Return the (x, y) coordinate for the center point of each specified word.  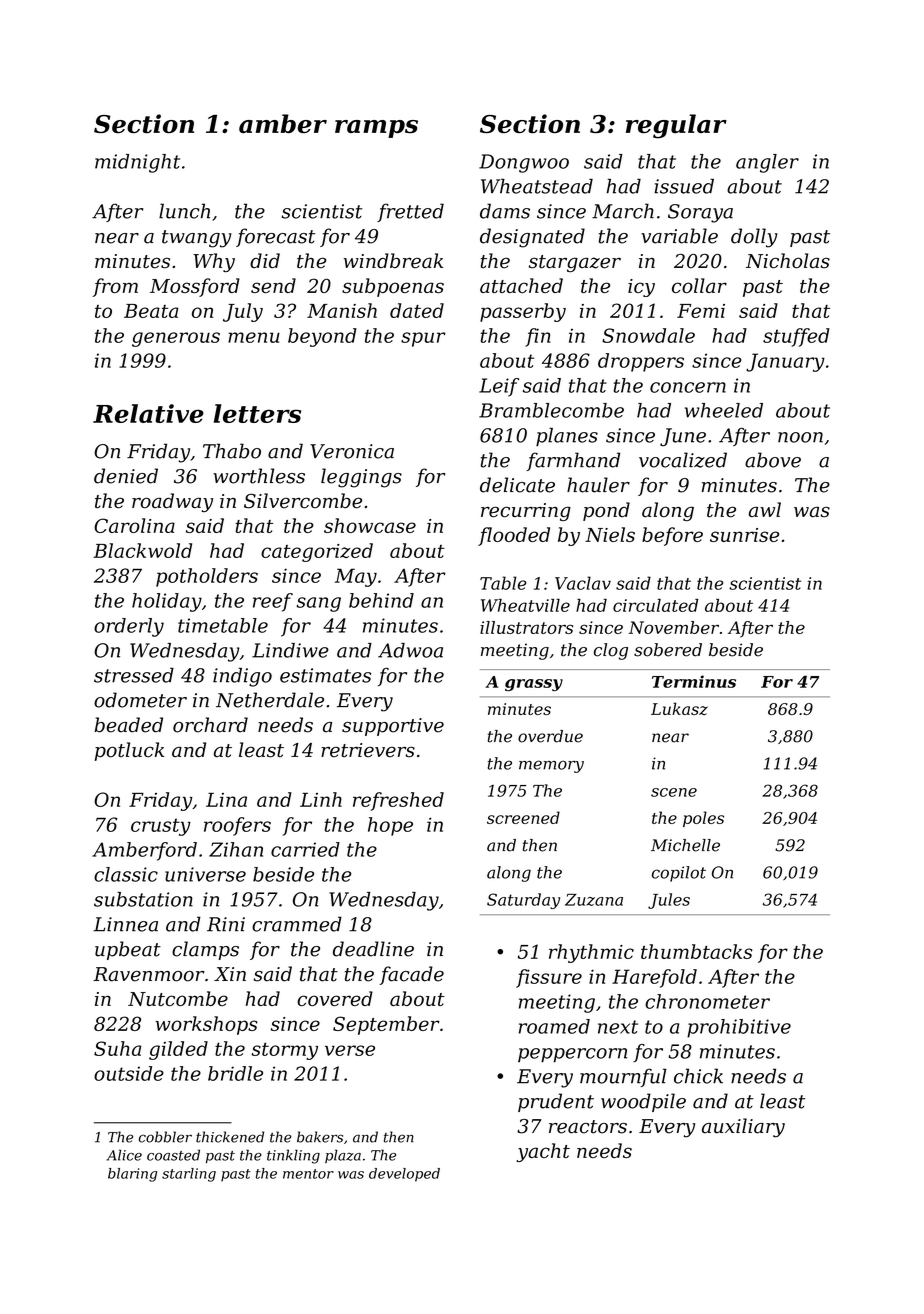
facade (412, 975)
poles (703, 819)
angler (767, 163)
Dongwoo (524, 163)
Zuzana (594, 900)
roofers (237, 826)
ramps (376, 129)
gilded (178, 1050)
